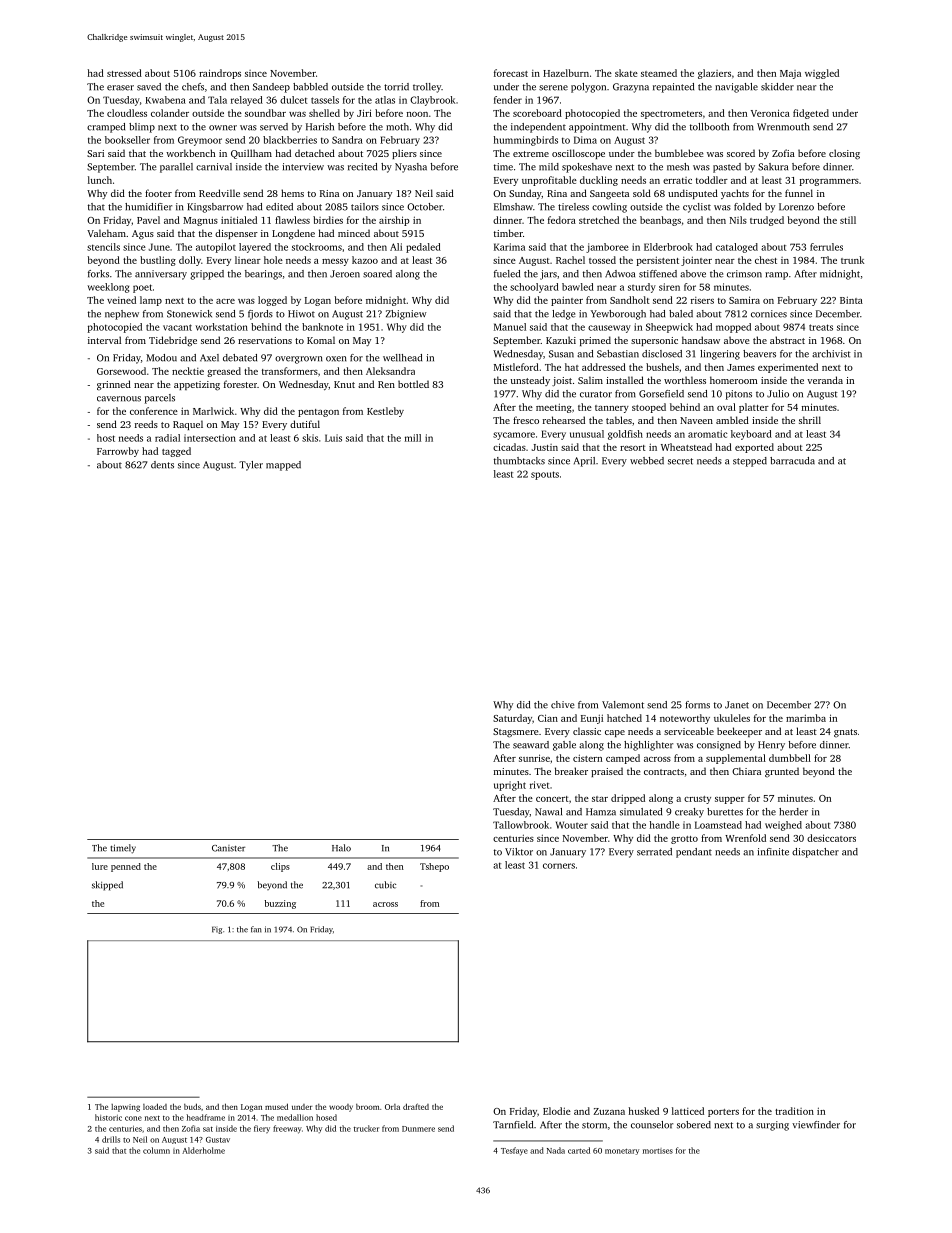  What do you see at coordinates (826, 247) in the image?
I see `ferrules` at bounding box center [826, 247].
